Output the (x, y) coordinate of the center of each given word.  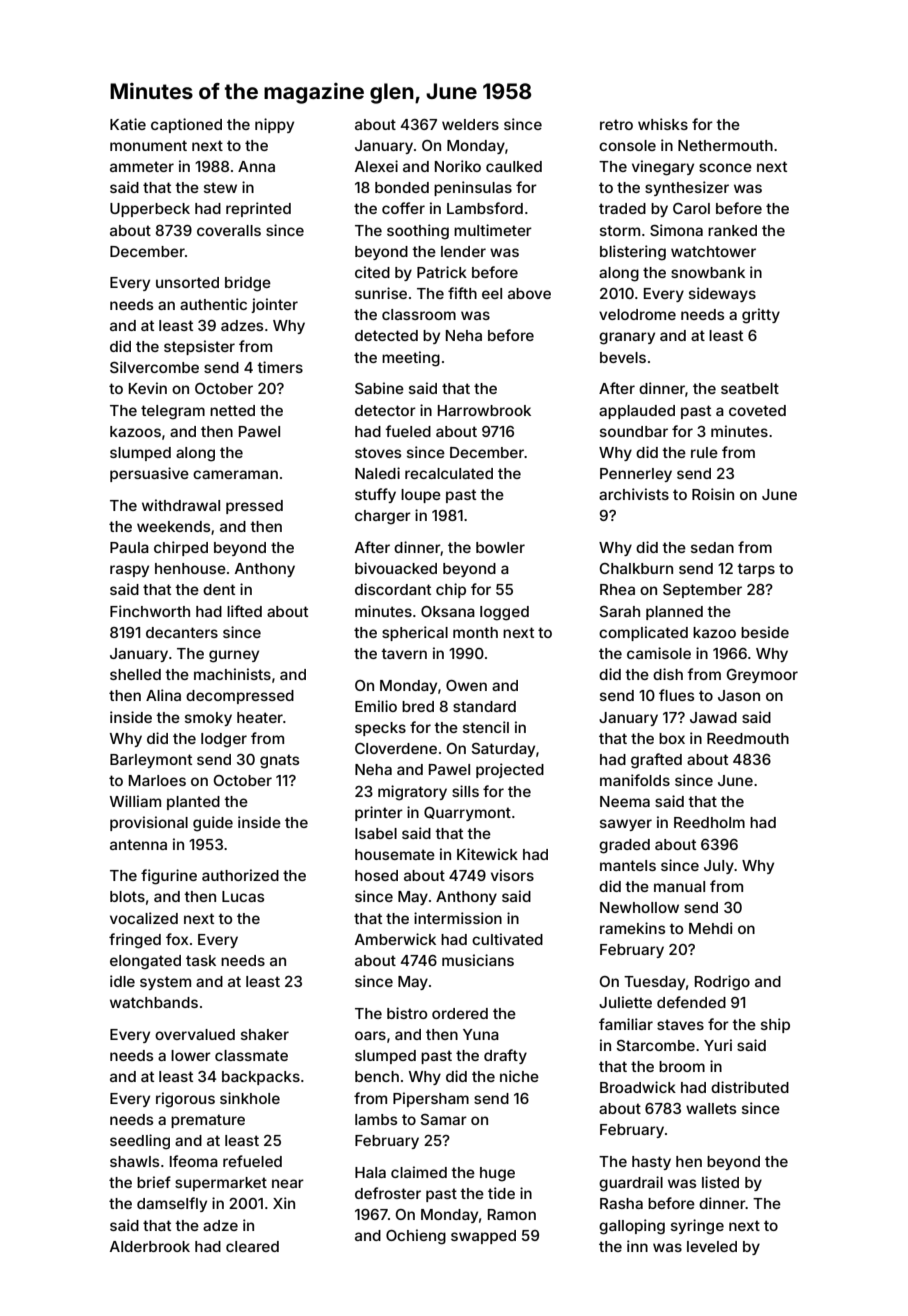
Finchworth (150, 611)
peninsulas (473, 188)
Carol (691, 208)
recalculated (449, 473)
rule (704, 452)
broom (682, 1066)
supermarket (221, 1184)
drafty (505, 1056)
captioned (186, 125)
